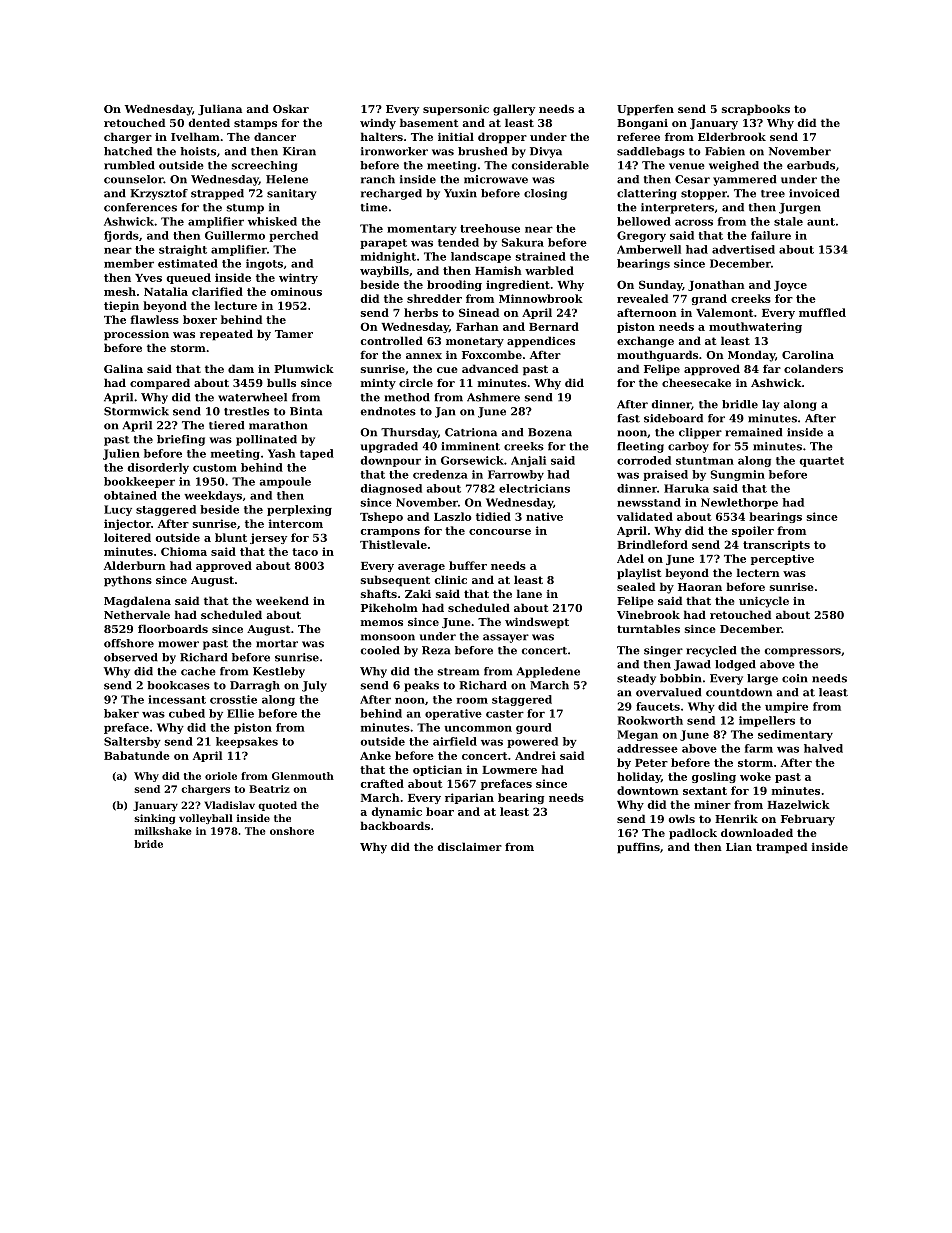  I want to click on warbled, so click(549, 270).
